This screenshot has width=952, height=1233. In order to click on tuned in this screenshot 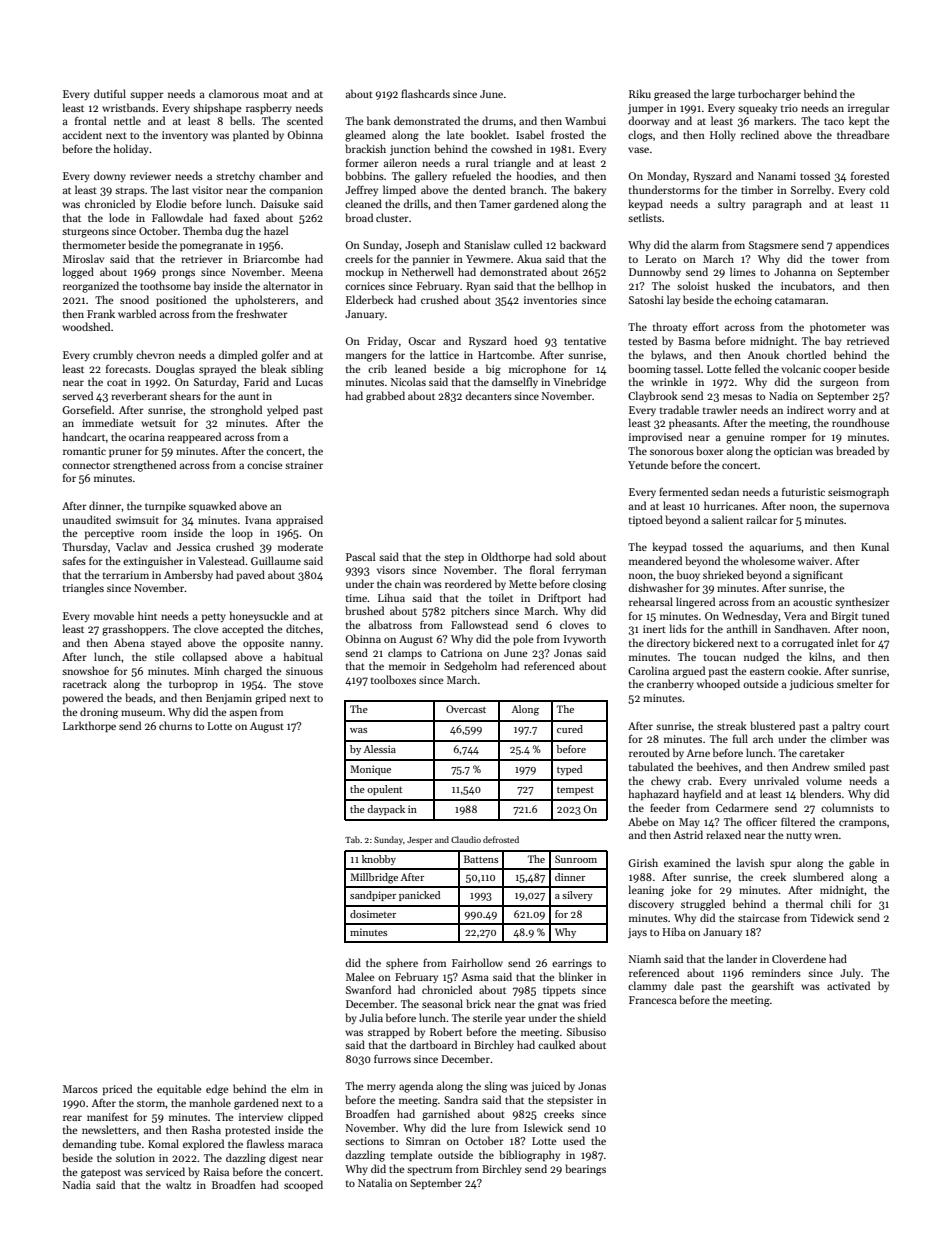, I will do `click(875, 615)`.
